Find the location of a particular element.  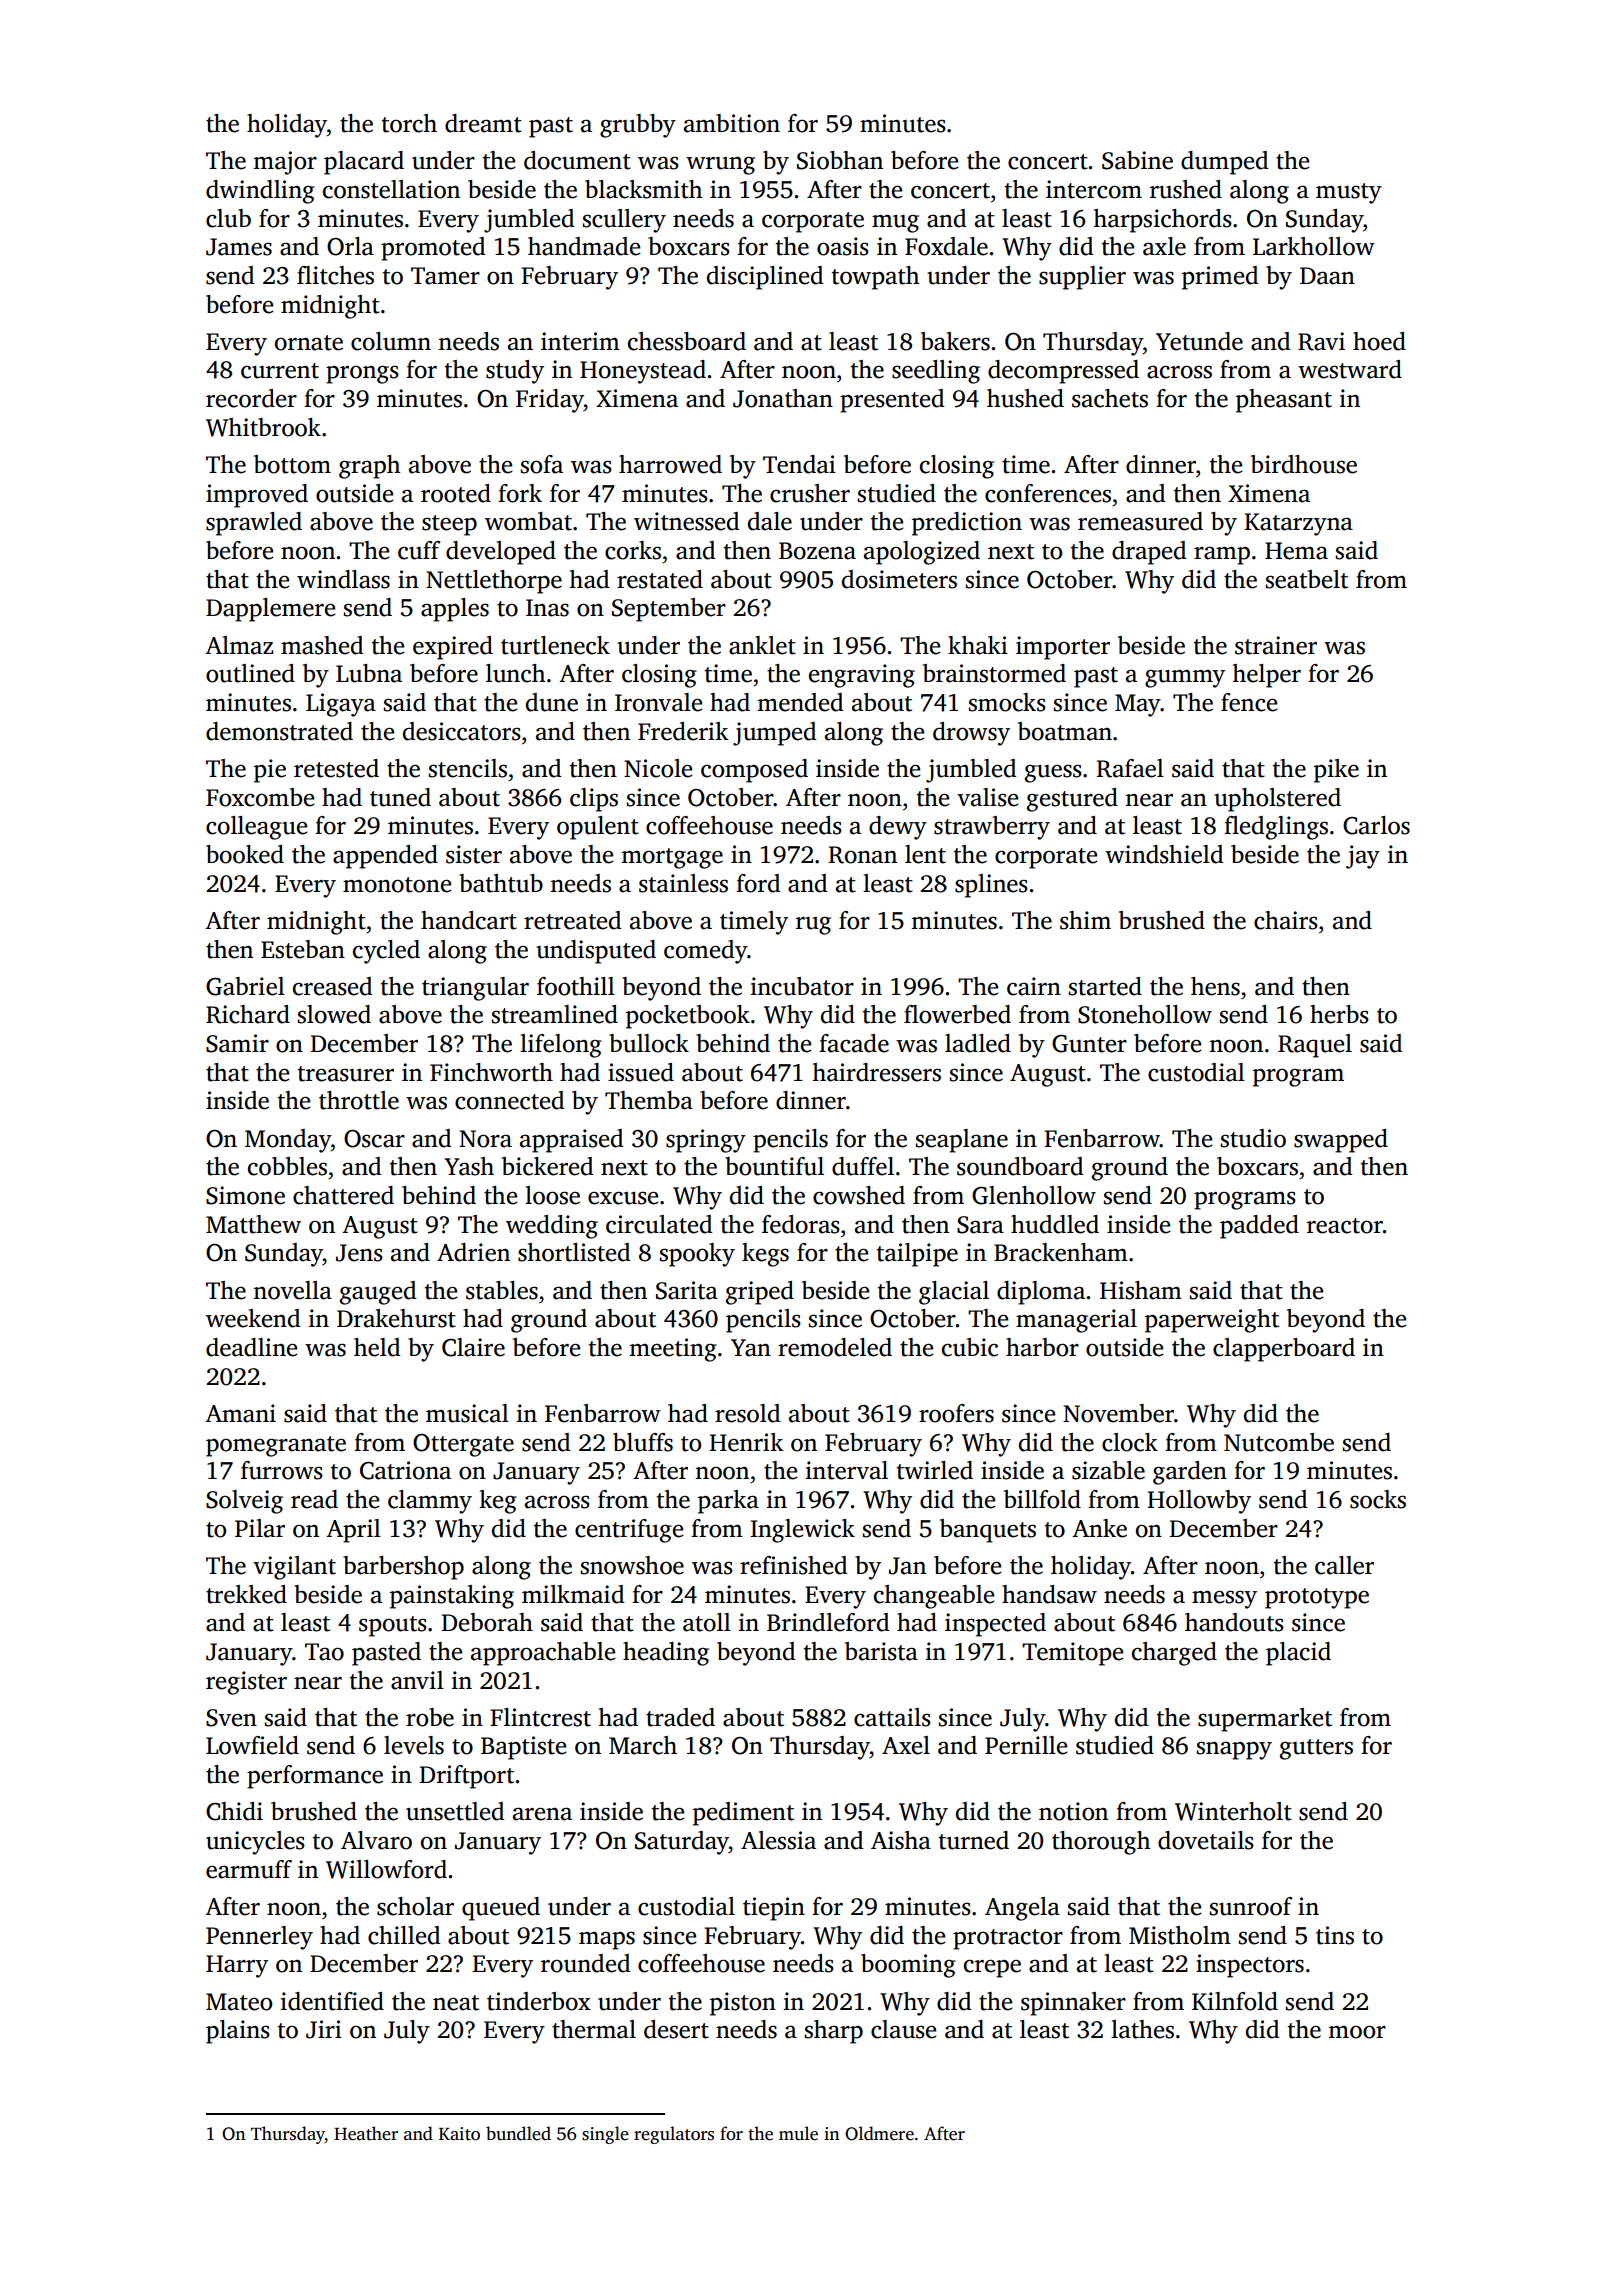

placid is located at coordinates (1298, 1654).
